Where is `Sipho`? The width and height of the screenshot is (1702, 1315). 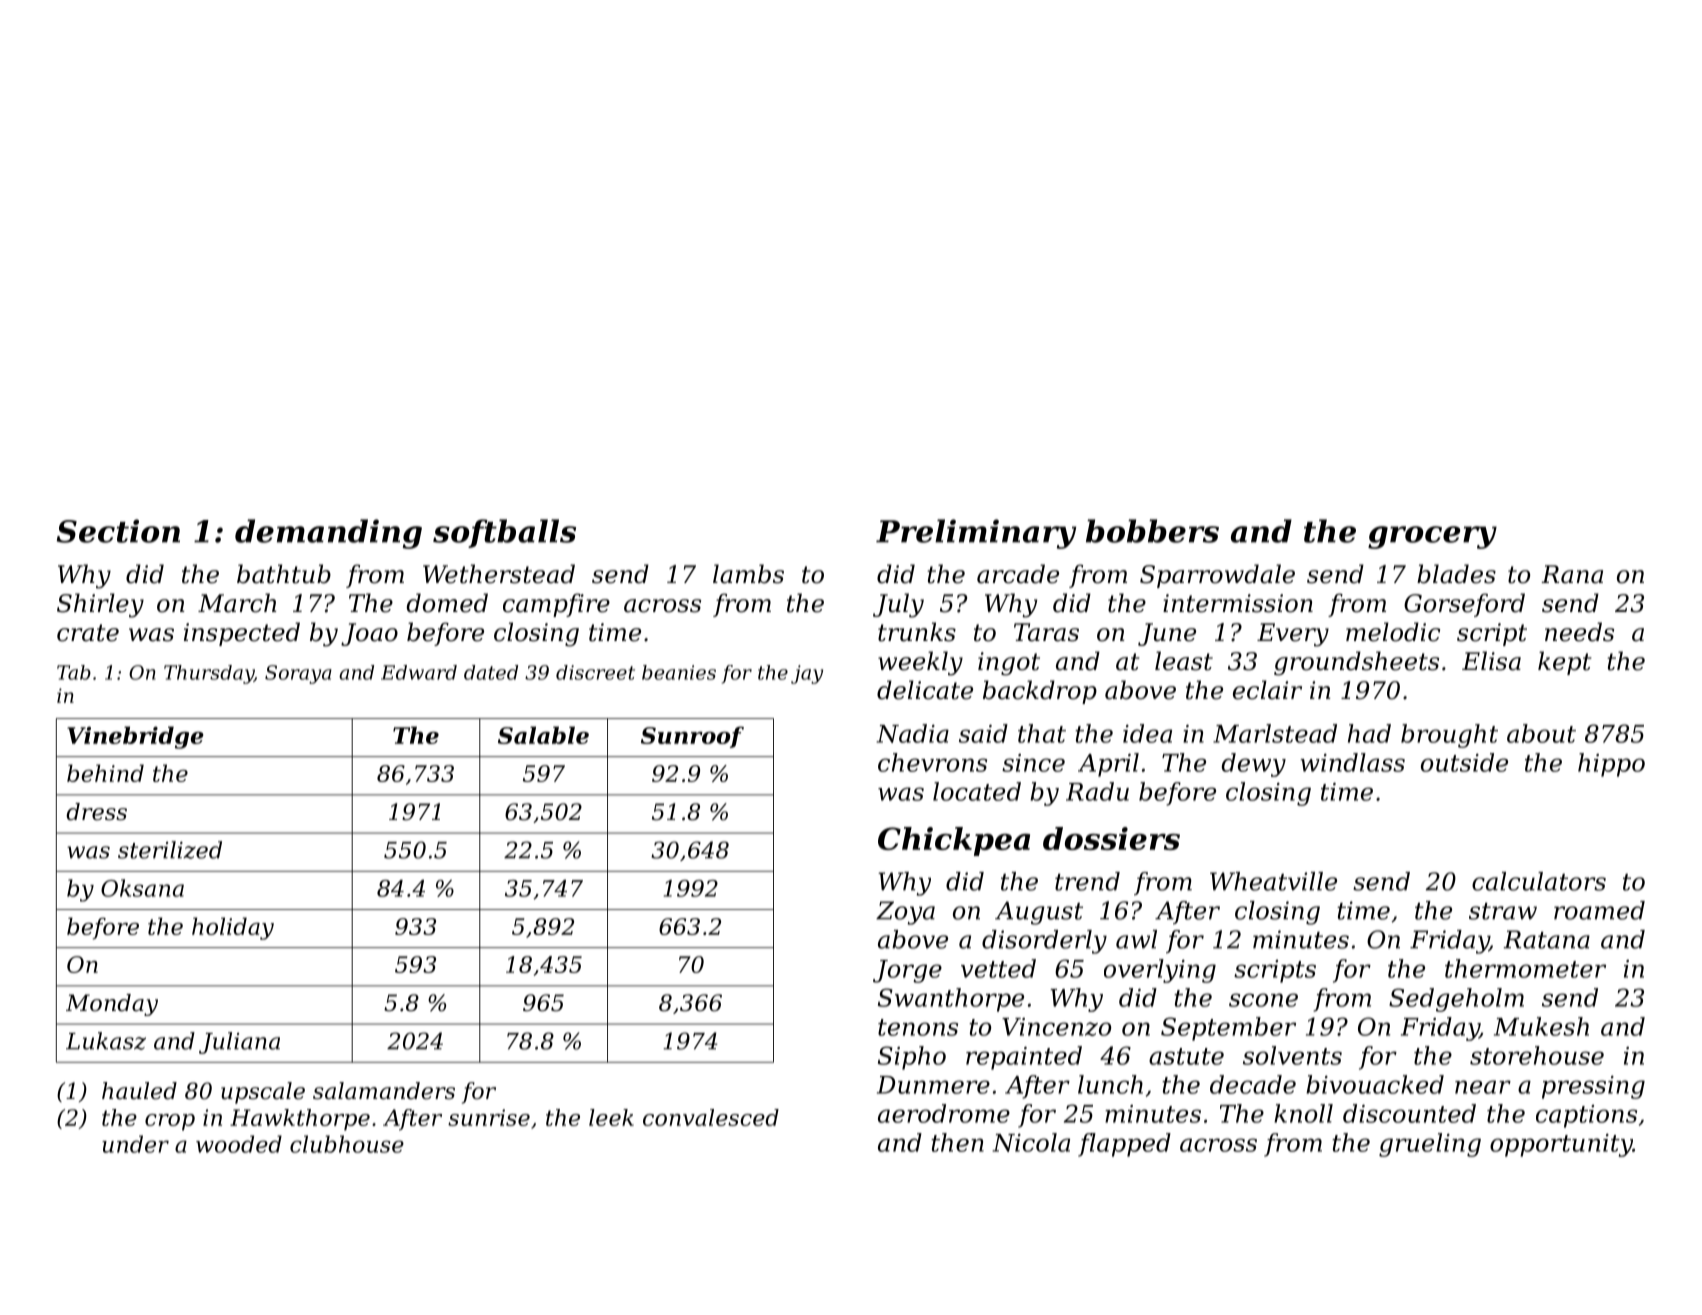 Sipho is located at coordinates (912, 1058).
